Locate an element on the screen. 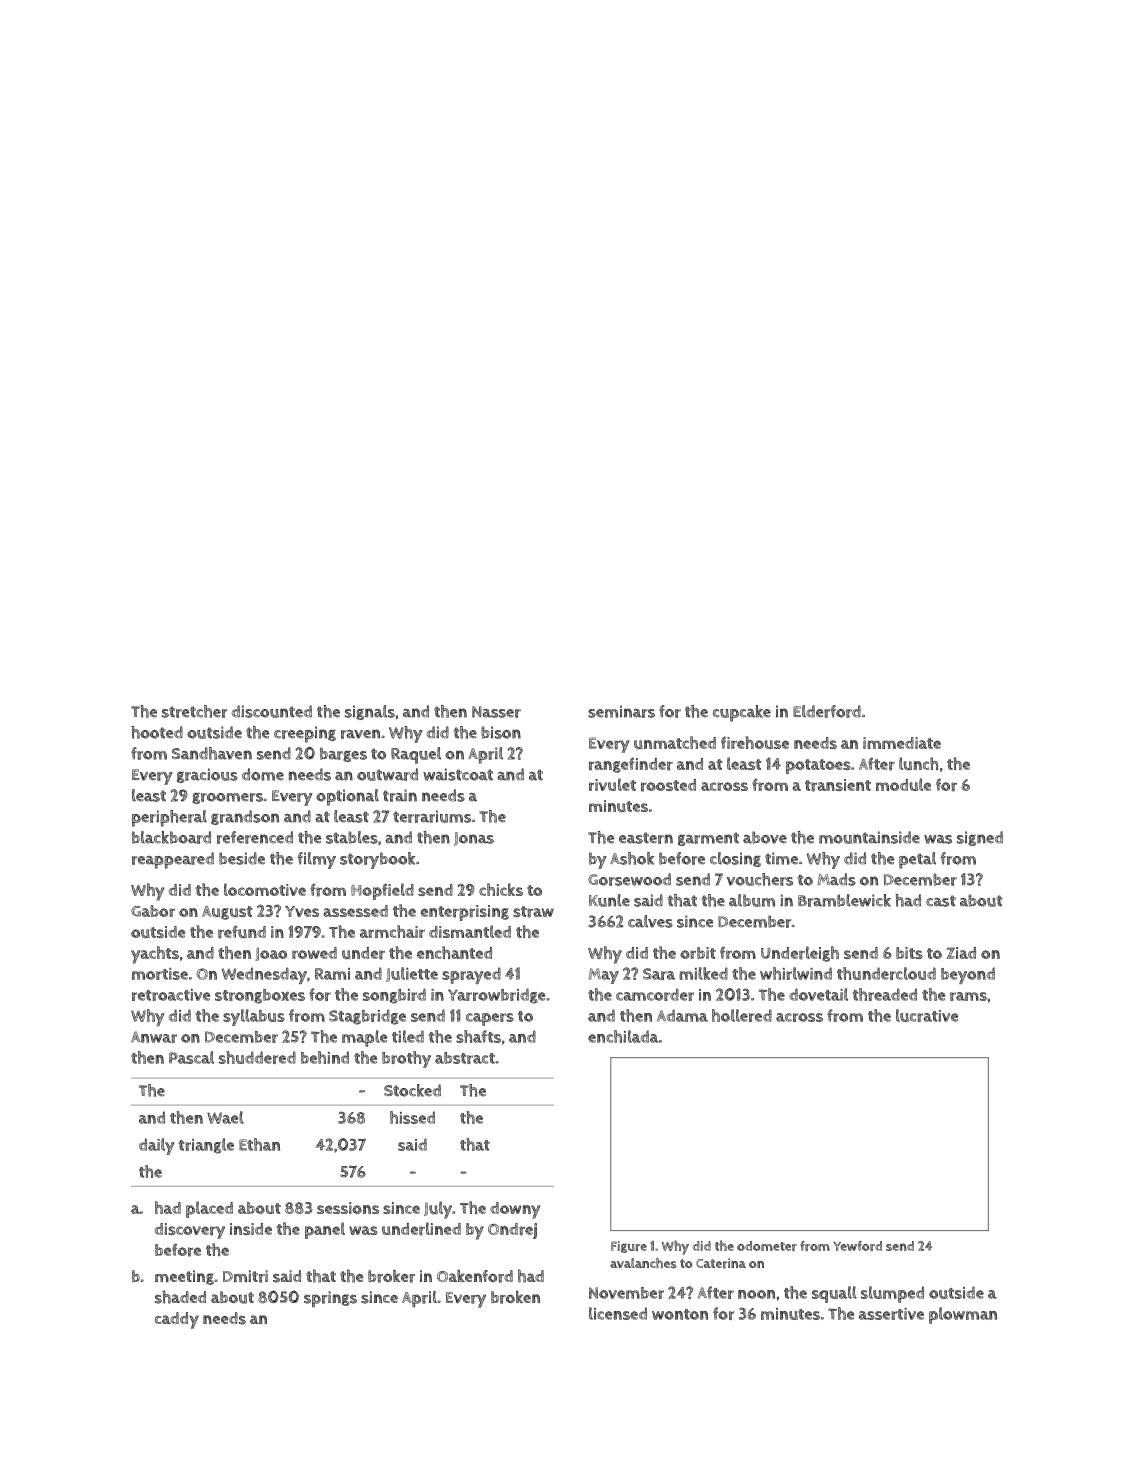  Joao is located at coordinates (271, 954).
